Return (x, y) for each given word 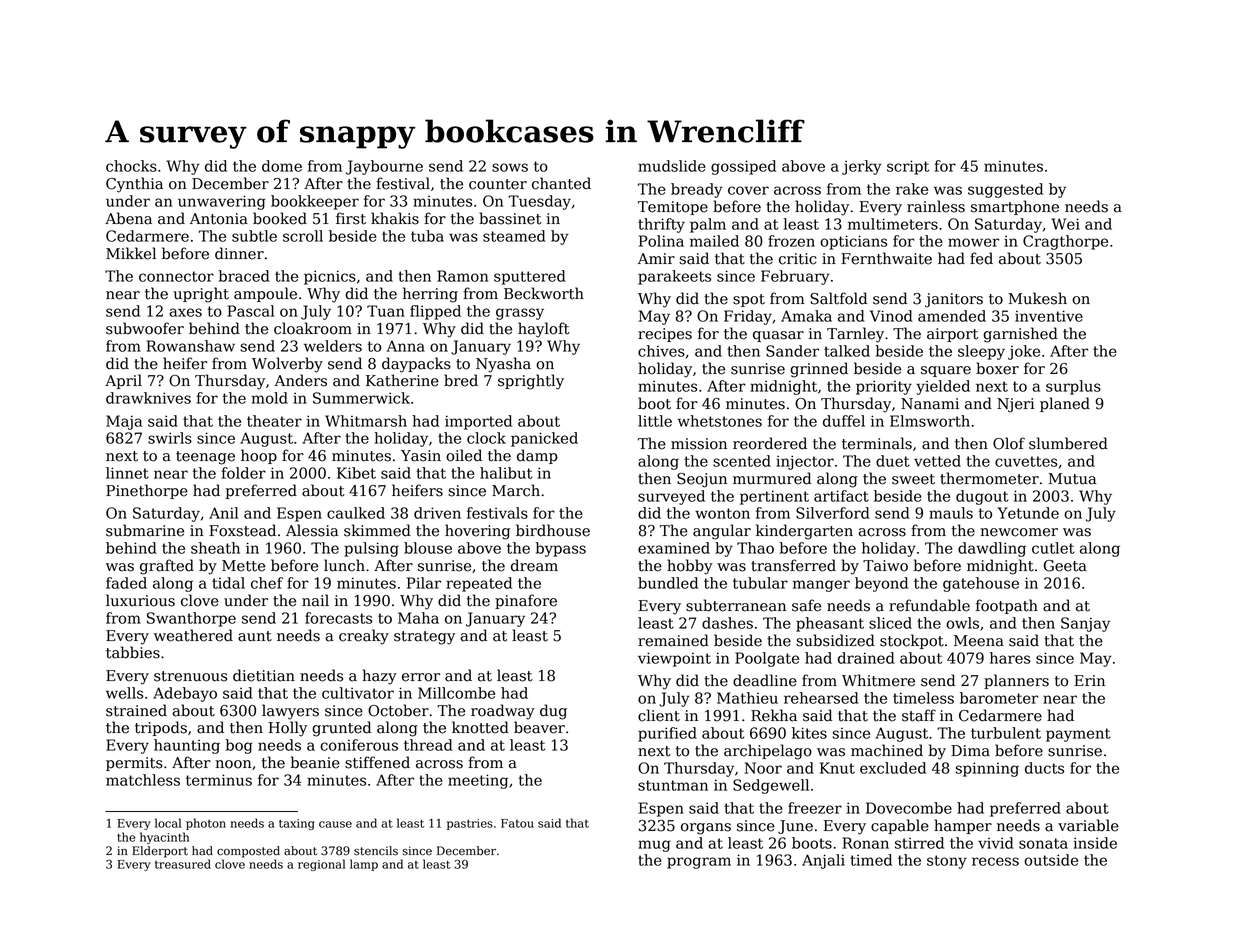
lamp (364, 865)
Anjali (823, 861)
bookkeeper (315, 202)
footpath (1007, 606)
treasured (183, 864)
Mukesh (1037, 298)
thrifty (661, 225)
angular (722, 532)
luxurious (140, 600)
